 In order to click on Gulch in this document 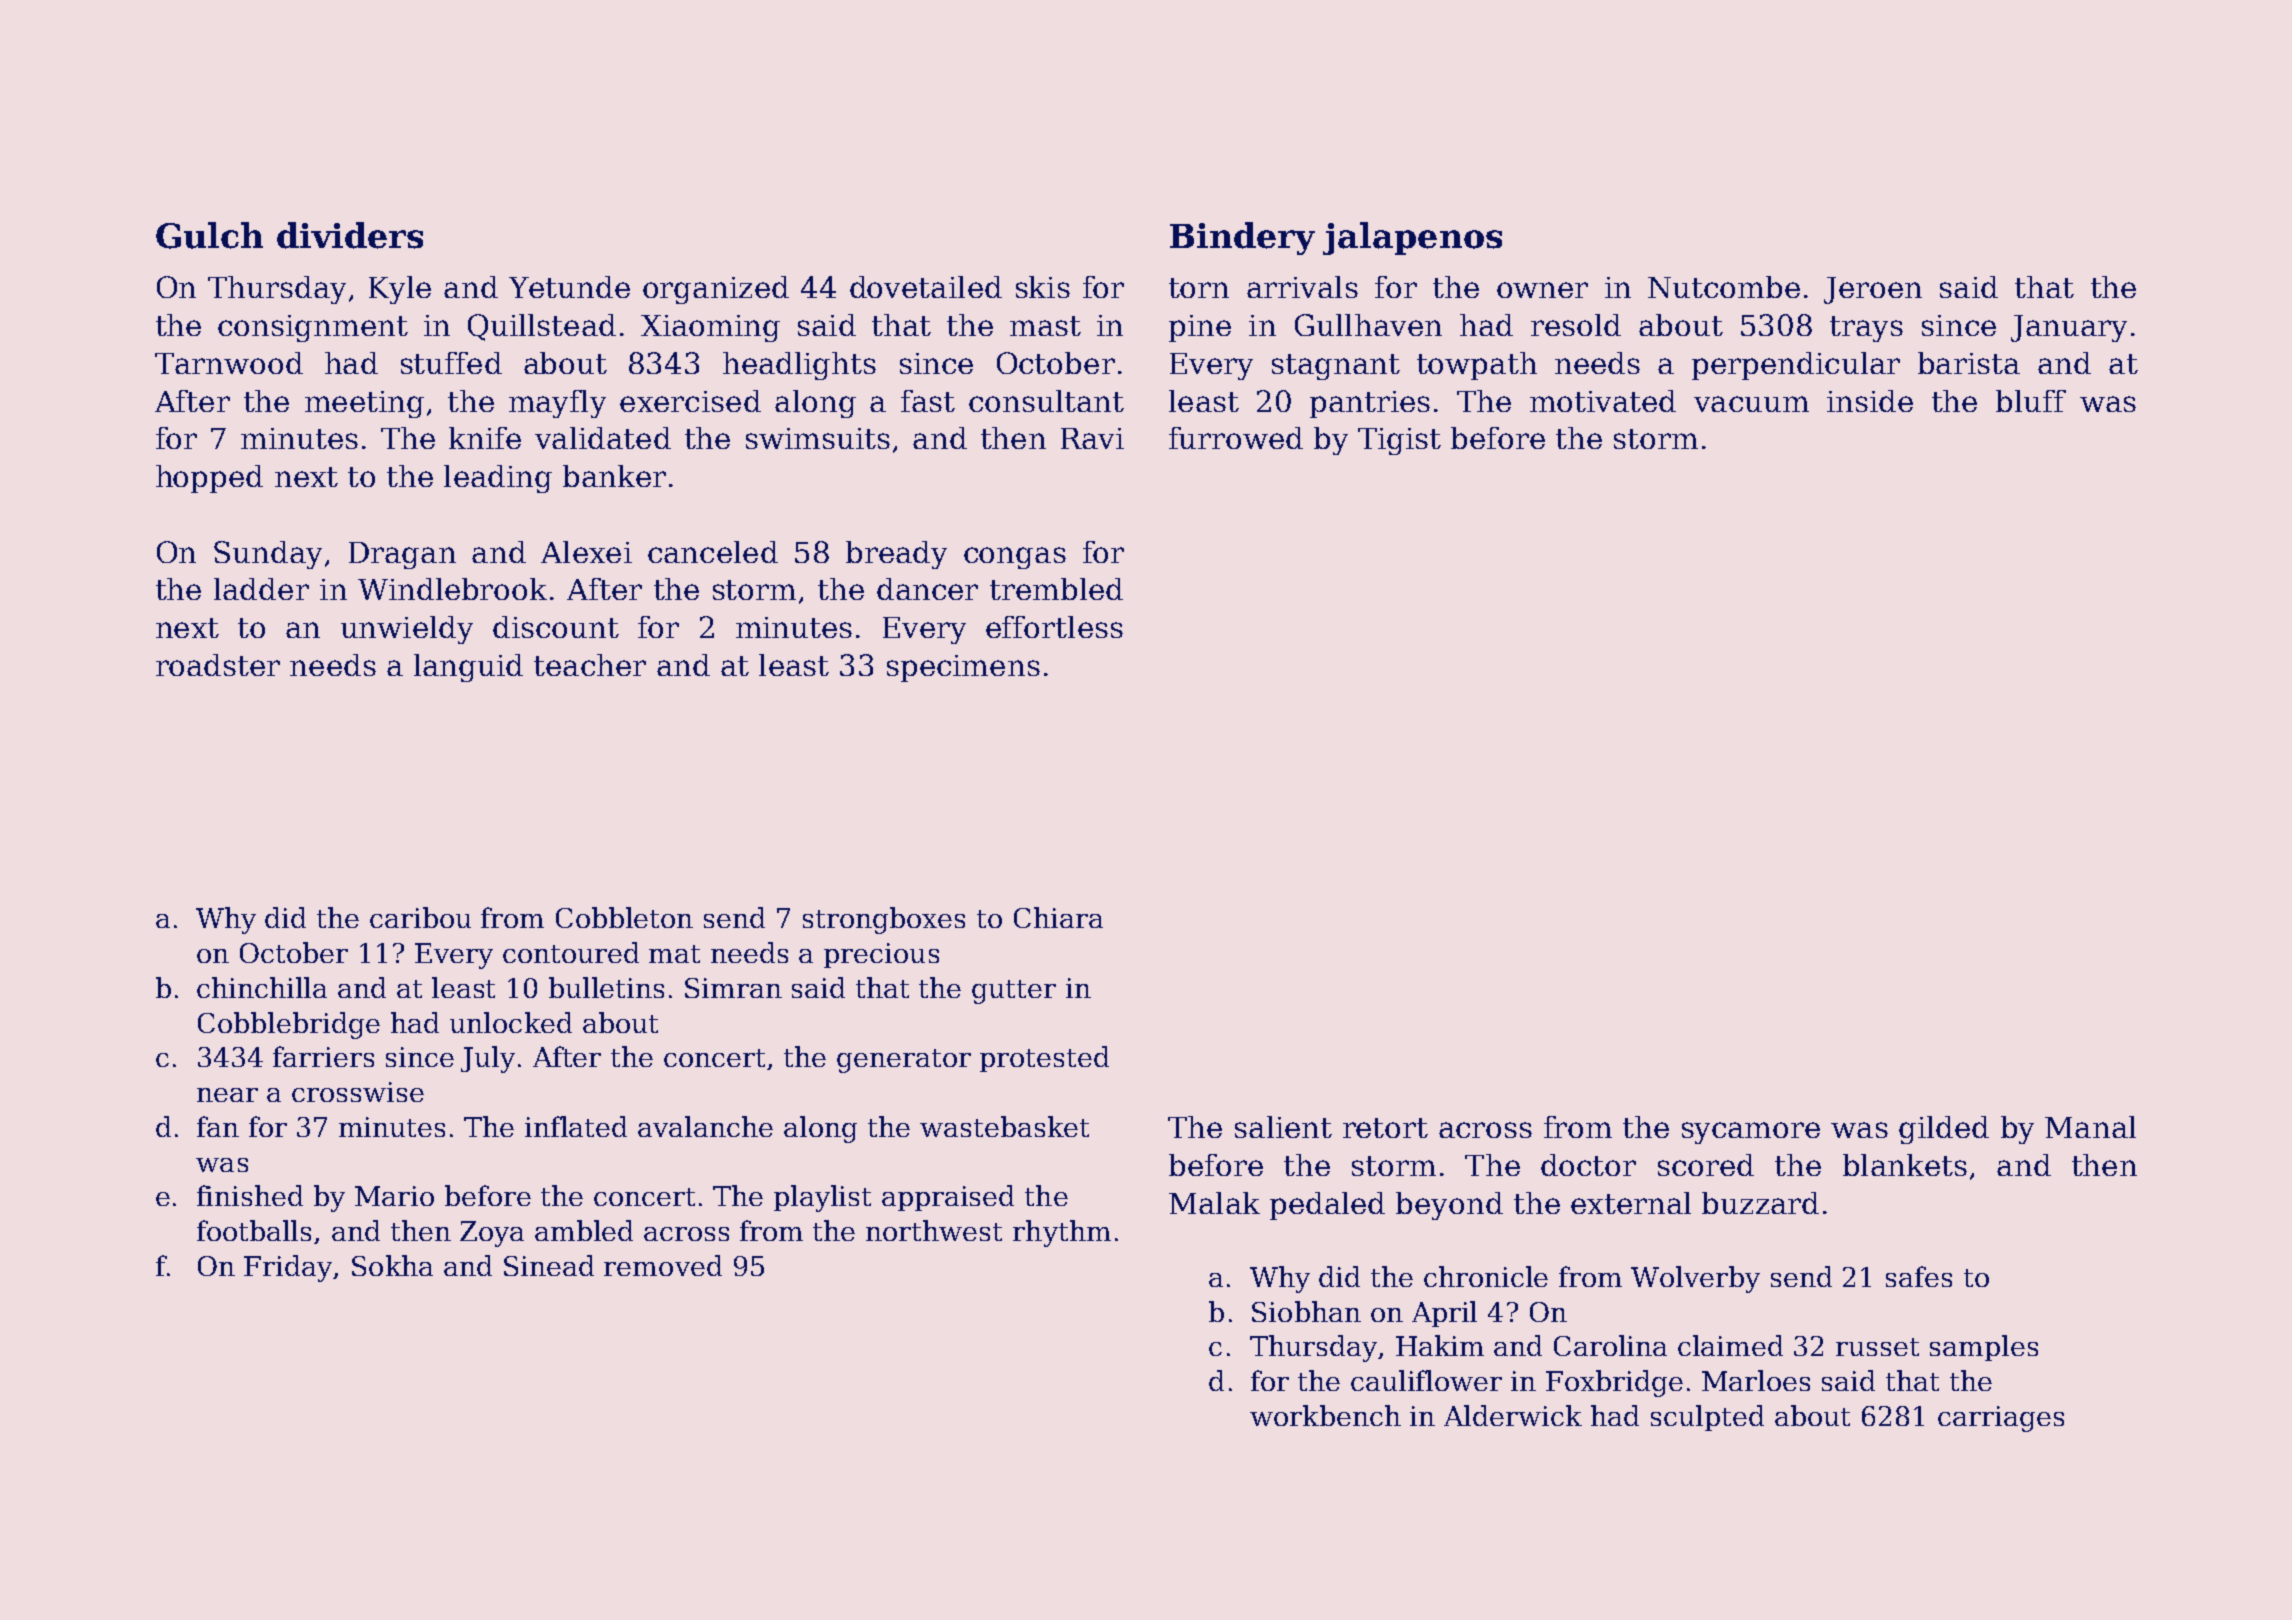, I will do `click(209, 235)`.
